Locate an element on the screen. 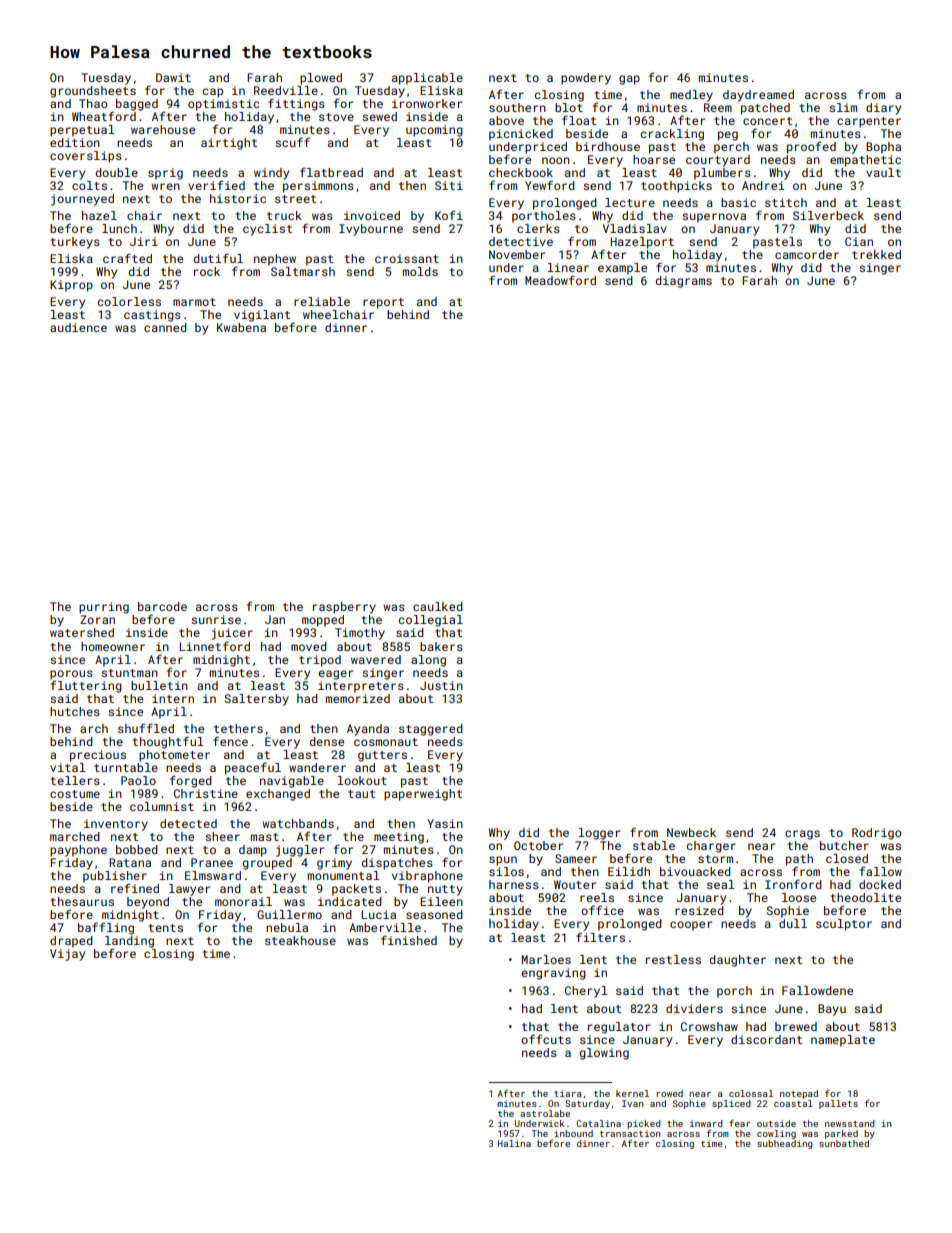  Paolo is located at coordinates (138, 780).
